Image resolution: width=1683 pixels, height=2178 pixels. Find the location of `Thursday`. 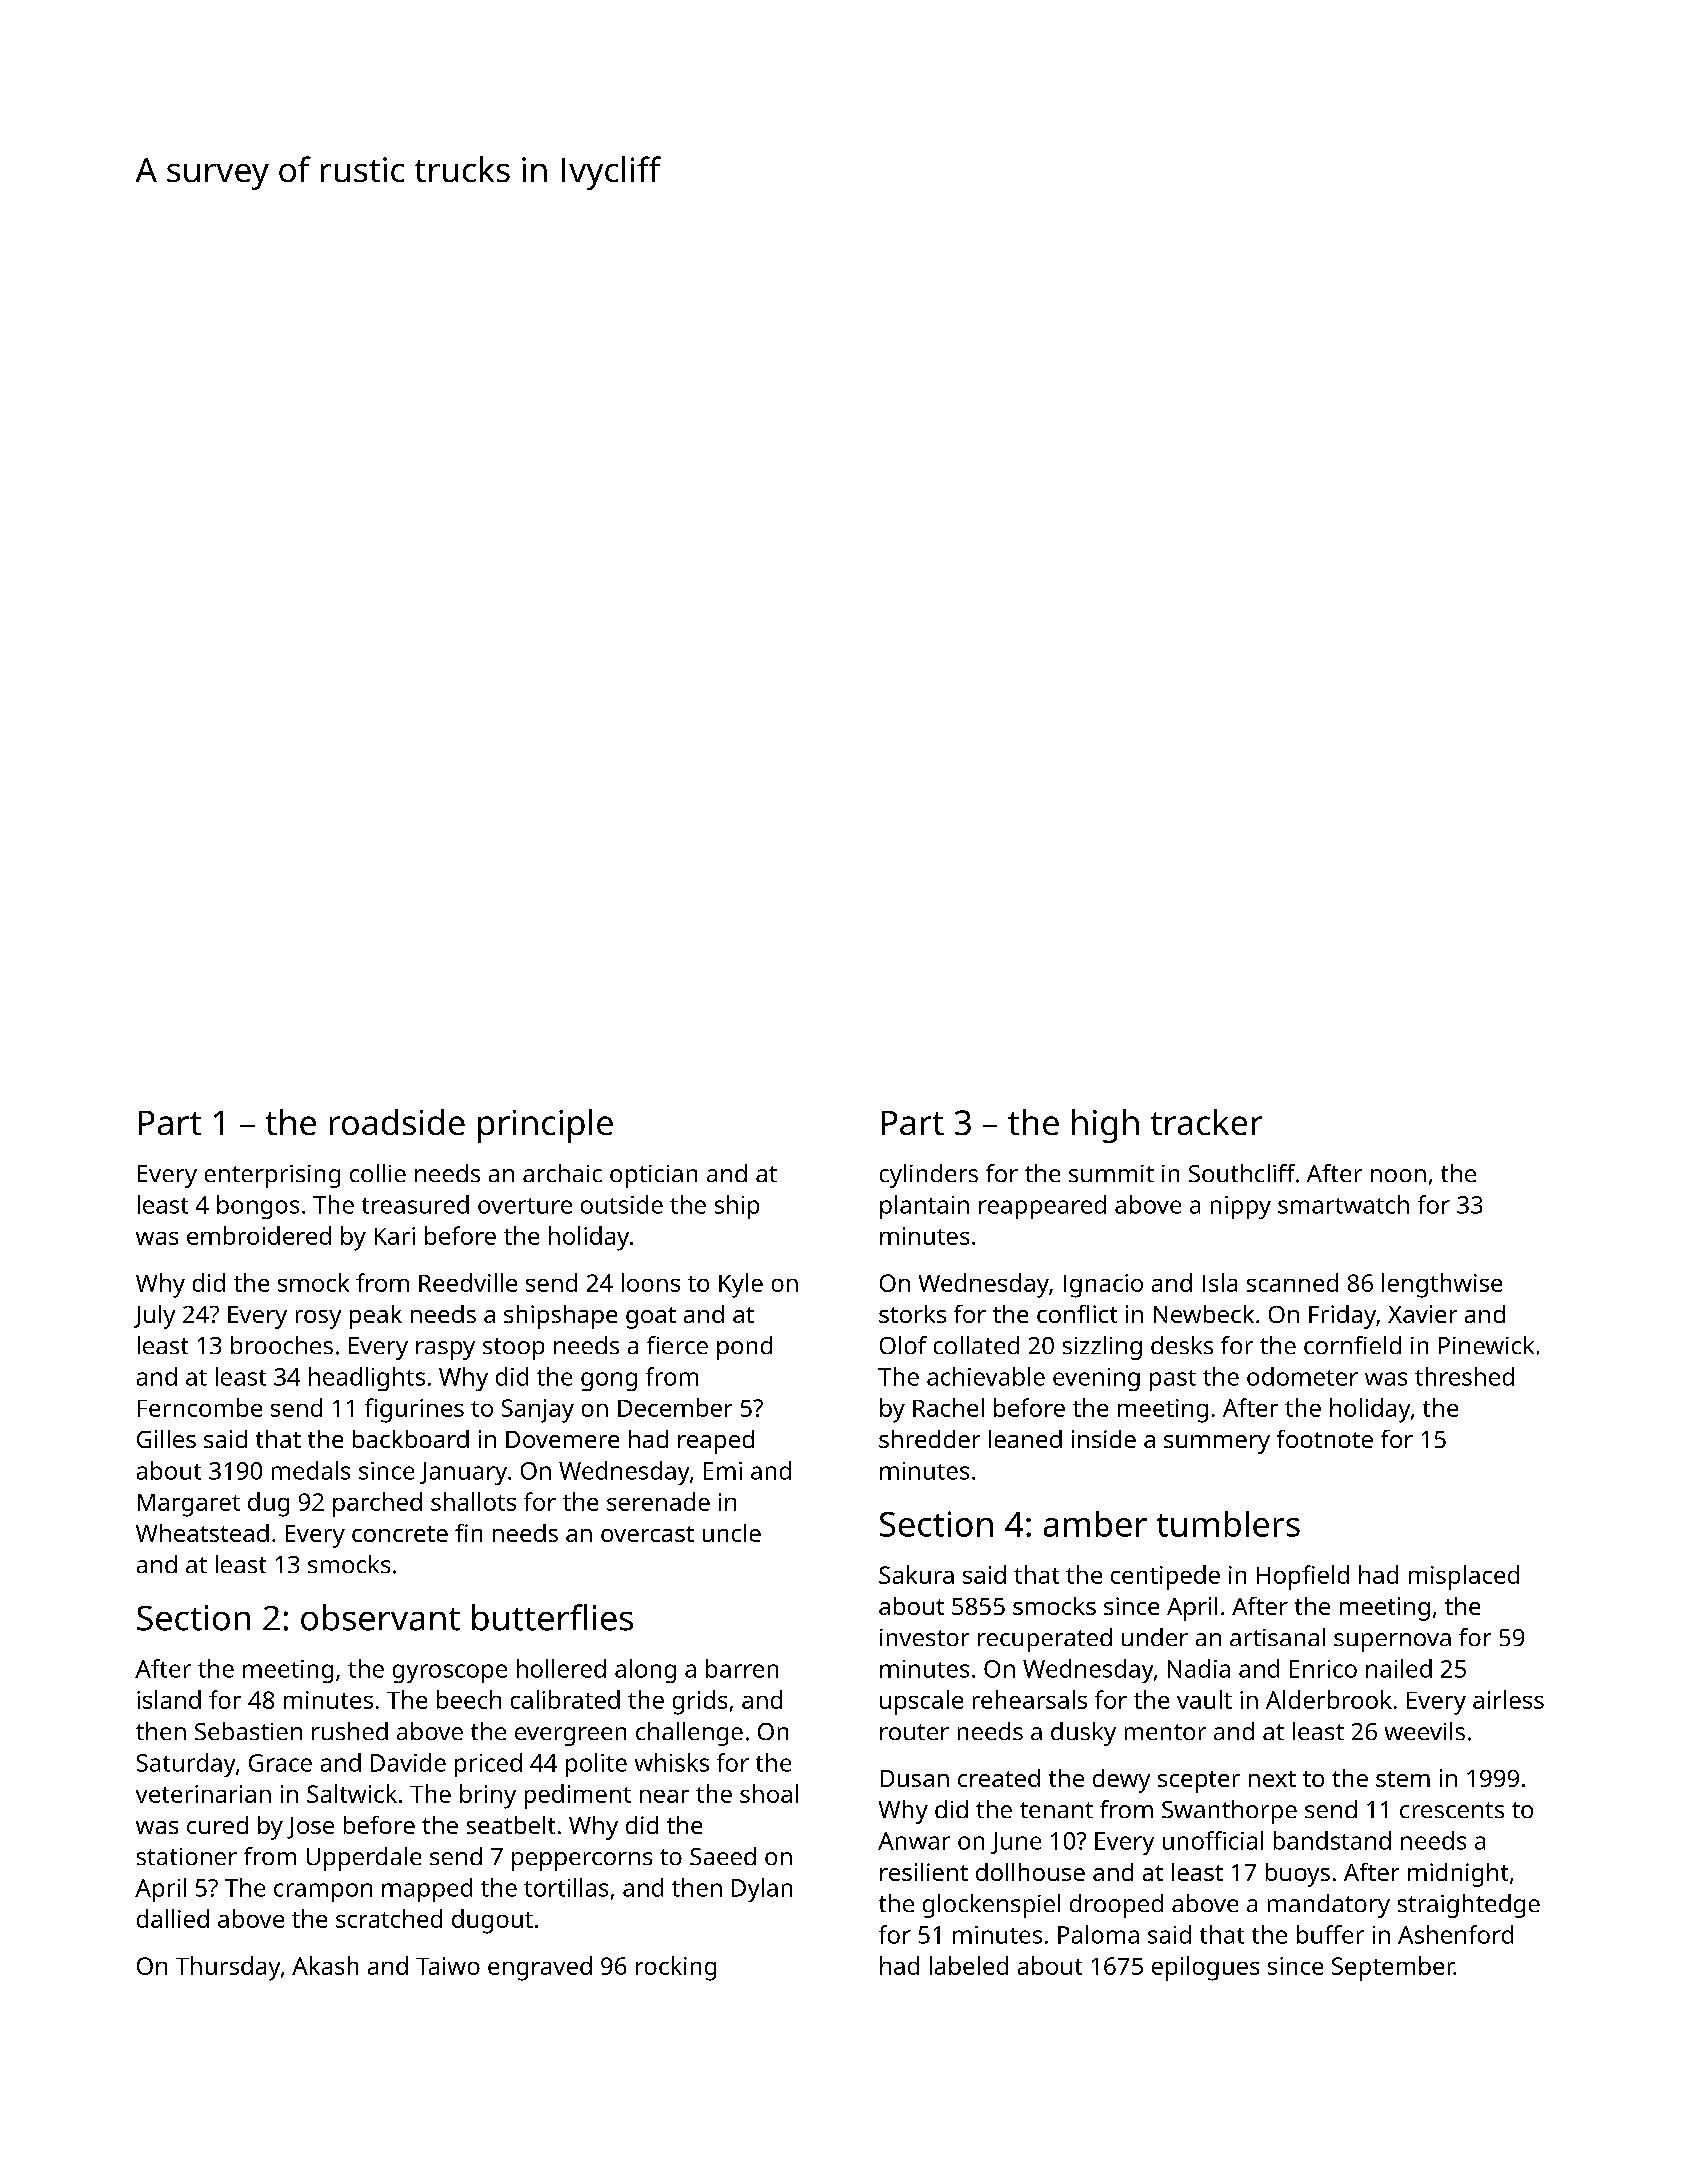

Thursday is located at coordinates (228, 1968).
